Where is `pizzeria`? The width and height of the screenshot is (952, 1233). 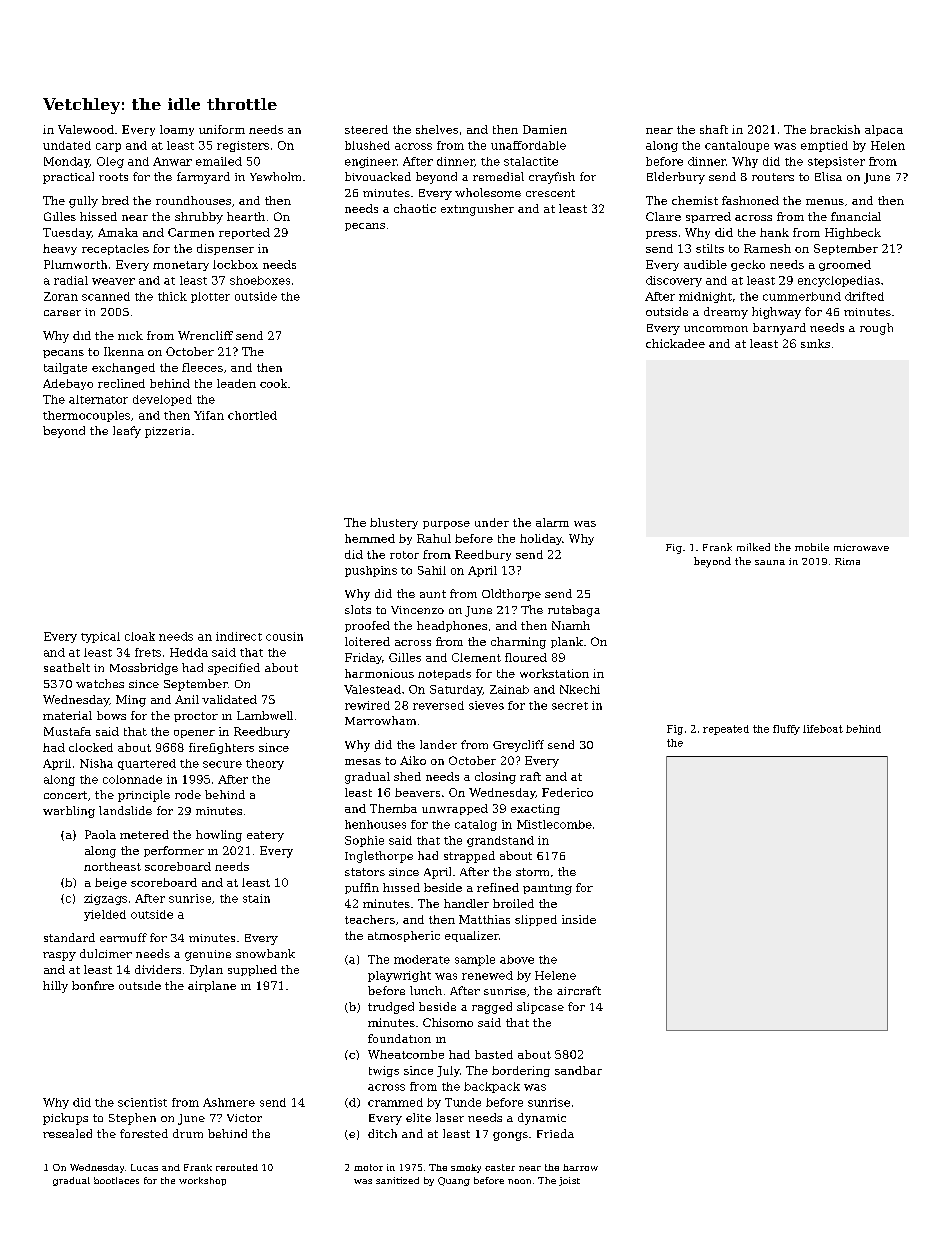 pizzeria is located at coordinates (167, 432).
